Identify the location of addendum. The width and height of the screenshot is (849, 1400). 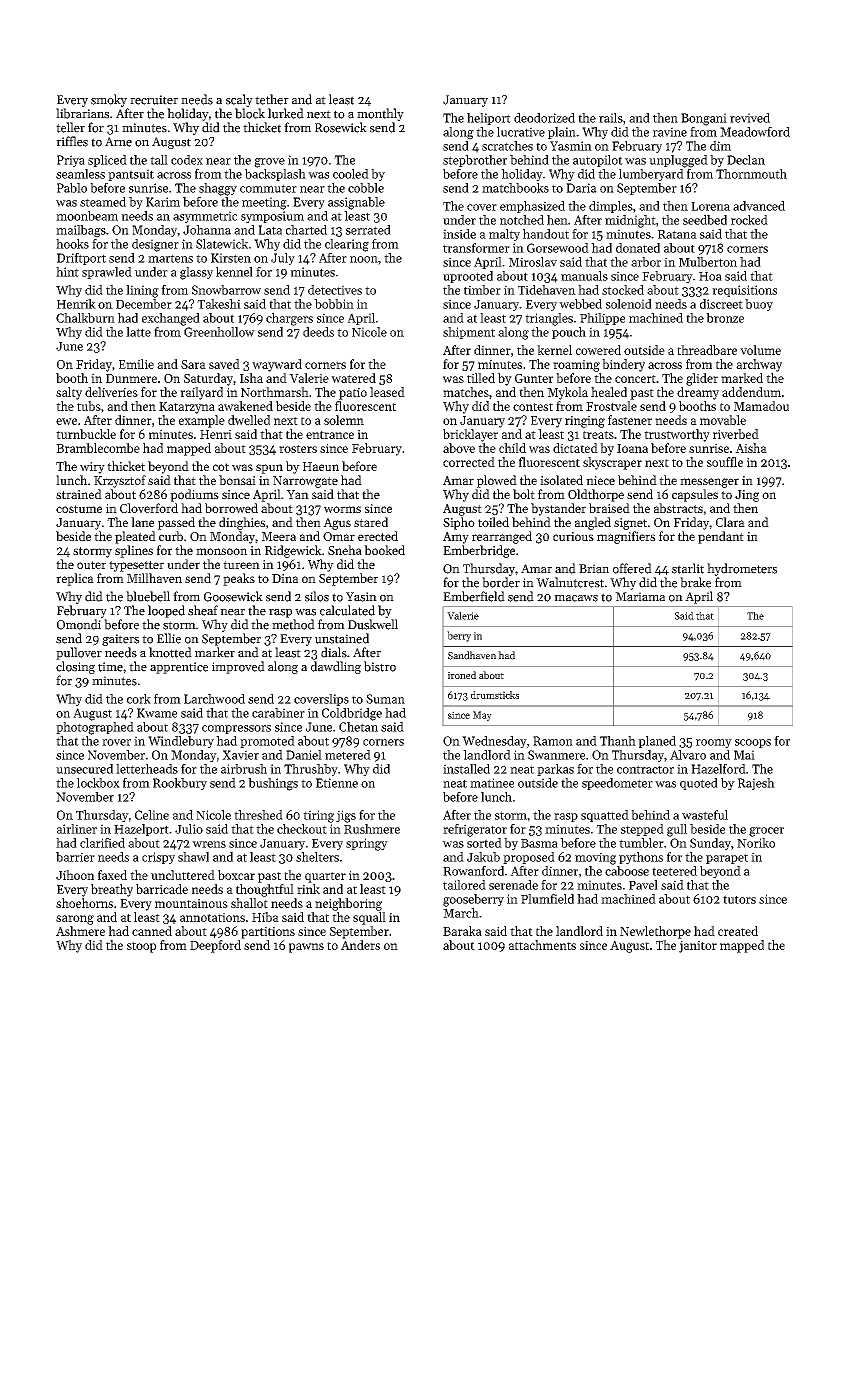
(751, 392).
